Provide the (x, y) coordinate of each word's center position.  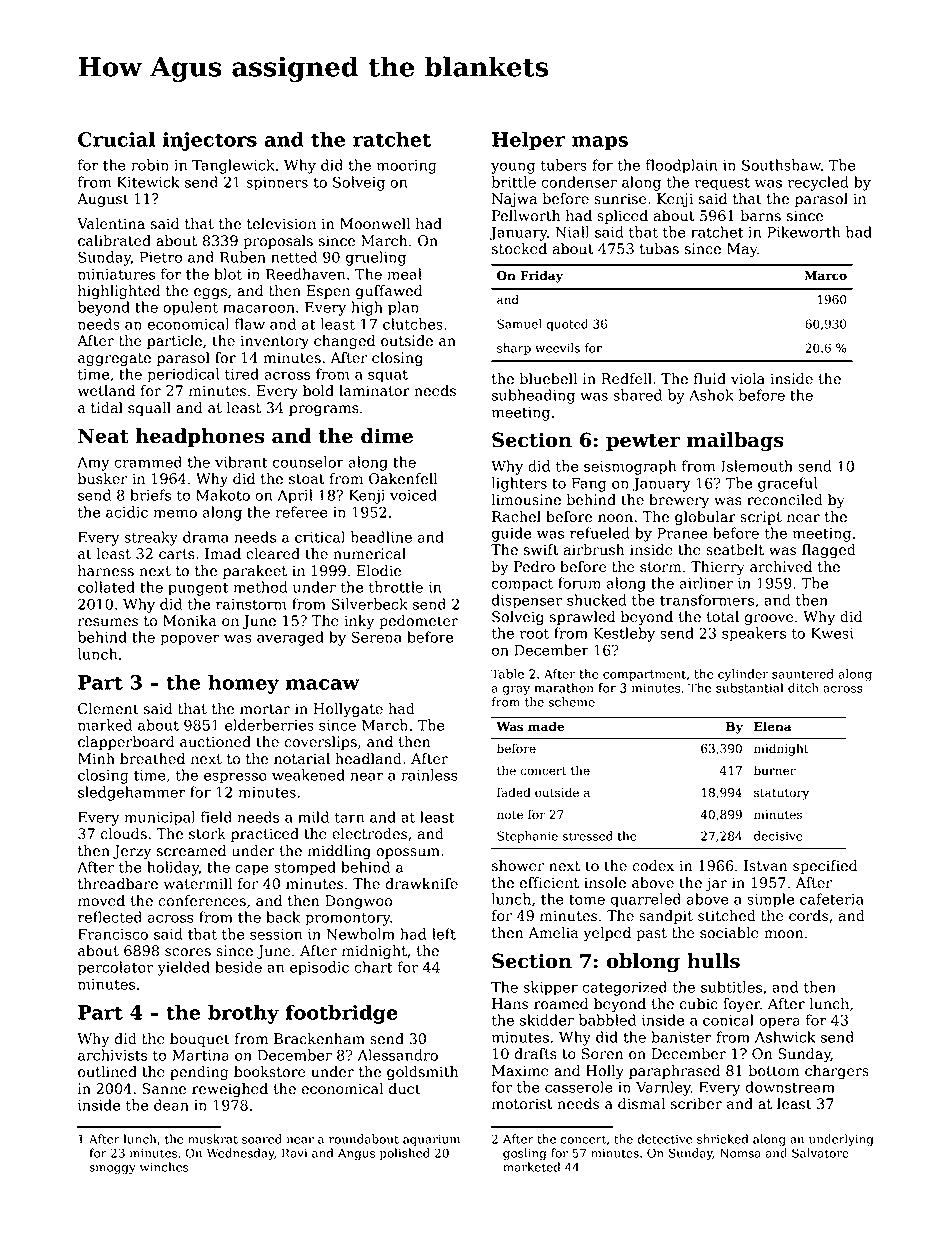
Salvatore (820, 1153)
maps (600, 143)
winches (164, 1167)
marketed (531, 1167)
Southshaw (781, 165)
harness (106, 571)
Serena (377, 637)
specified (825, 867)
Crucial (116, 139)
